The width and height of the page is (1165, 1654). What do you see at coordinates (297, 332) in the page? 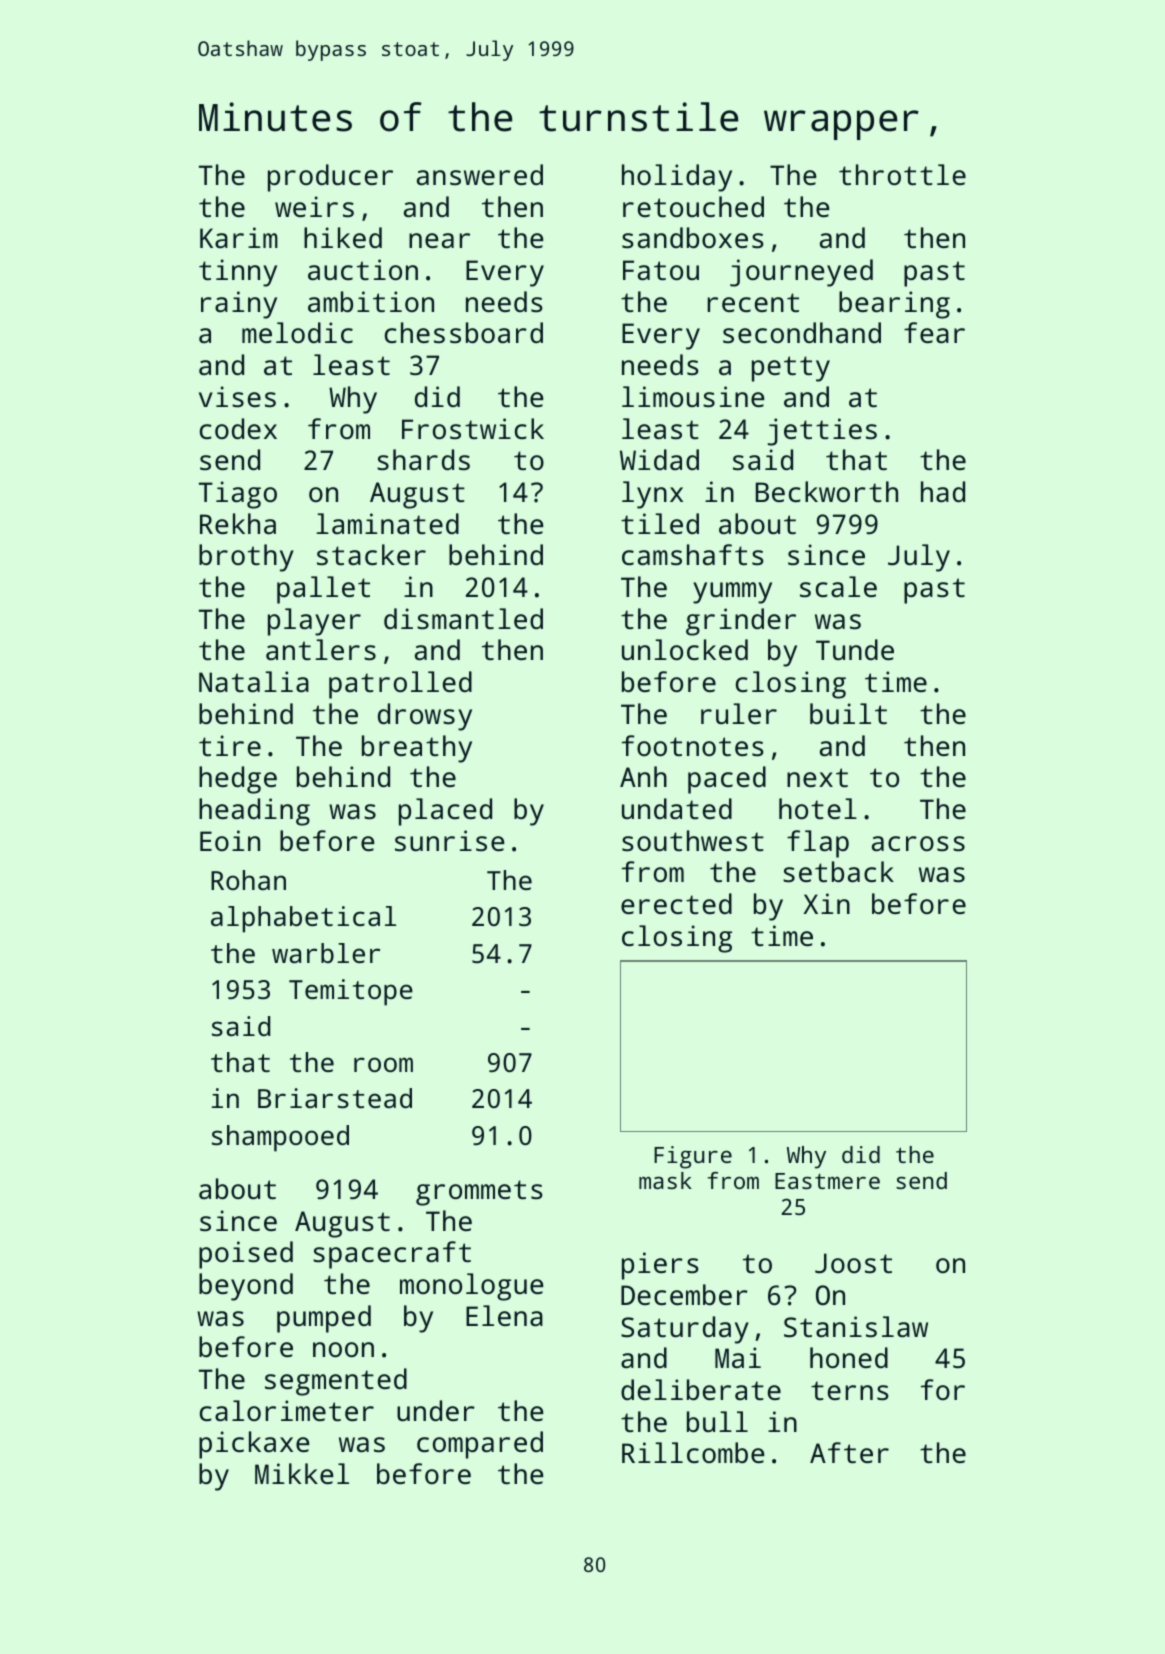
I see `melodic` at bounding box center [297, 332].
